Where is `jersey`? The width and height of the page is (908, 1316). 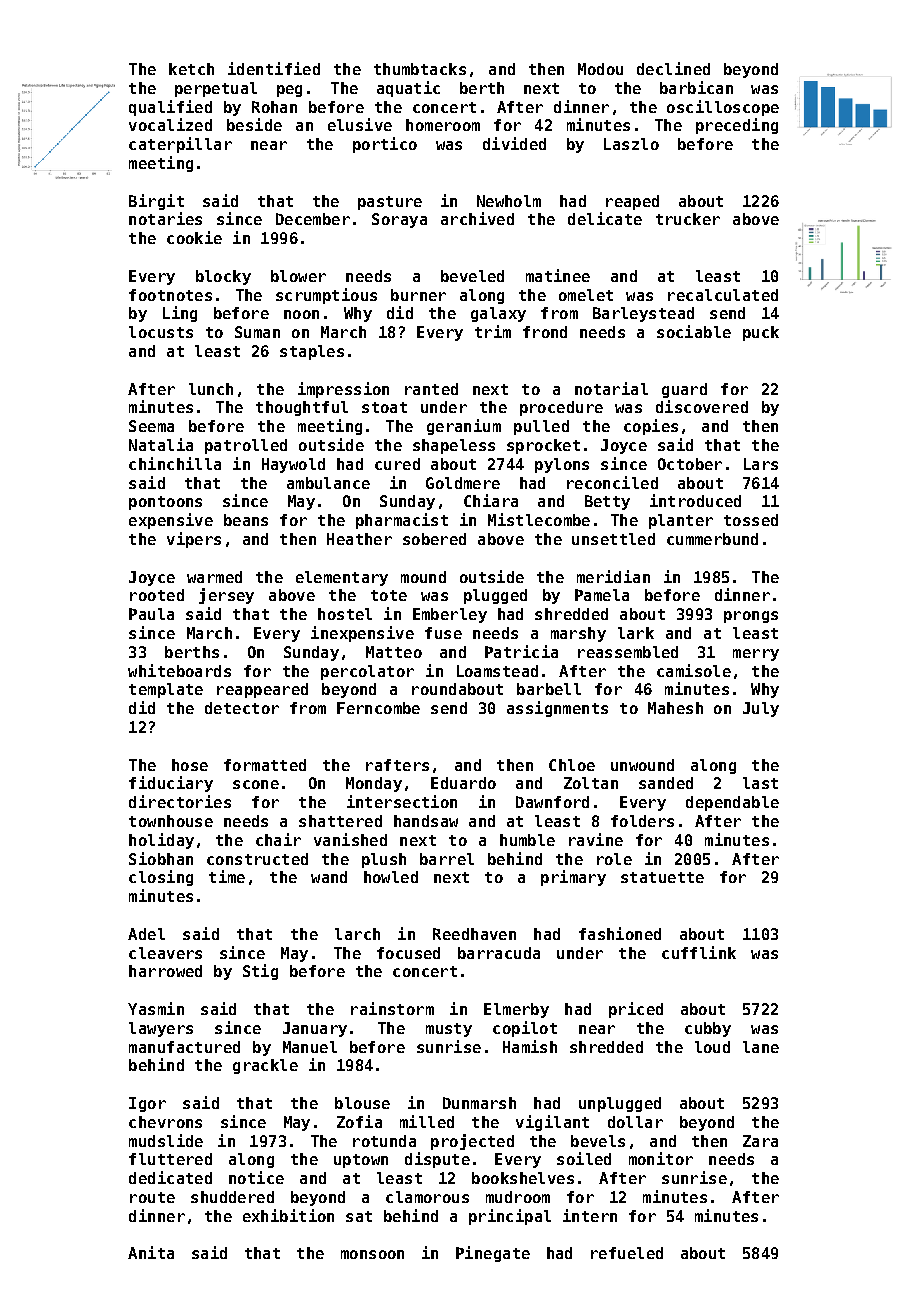 jersey is located at coordinates (226, 596).
